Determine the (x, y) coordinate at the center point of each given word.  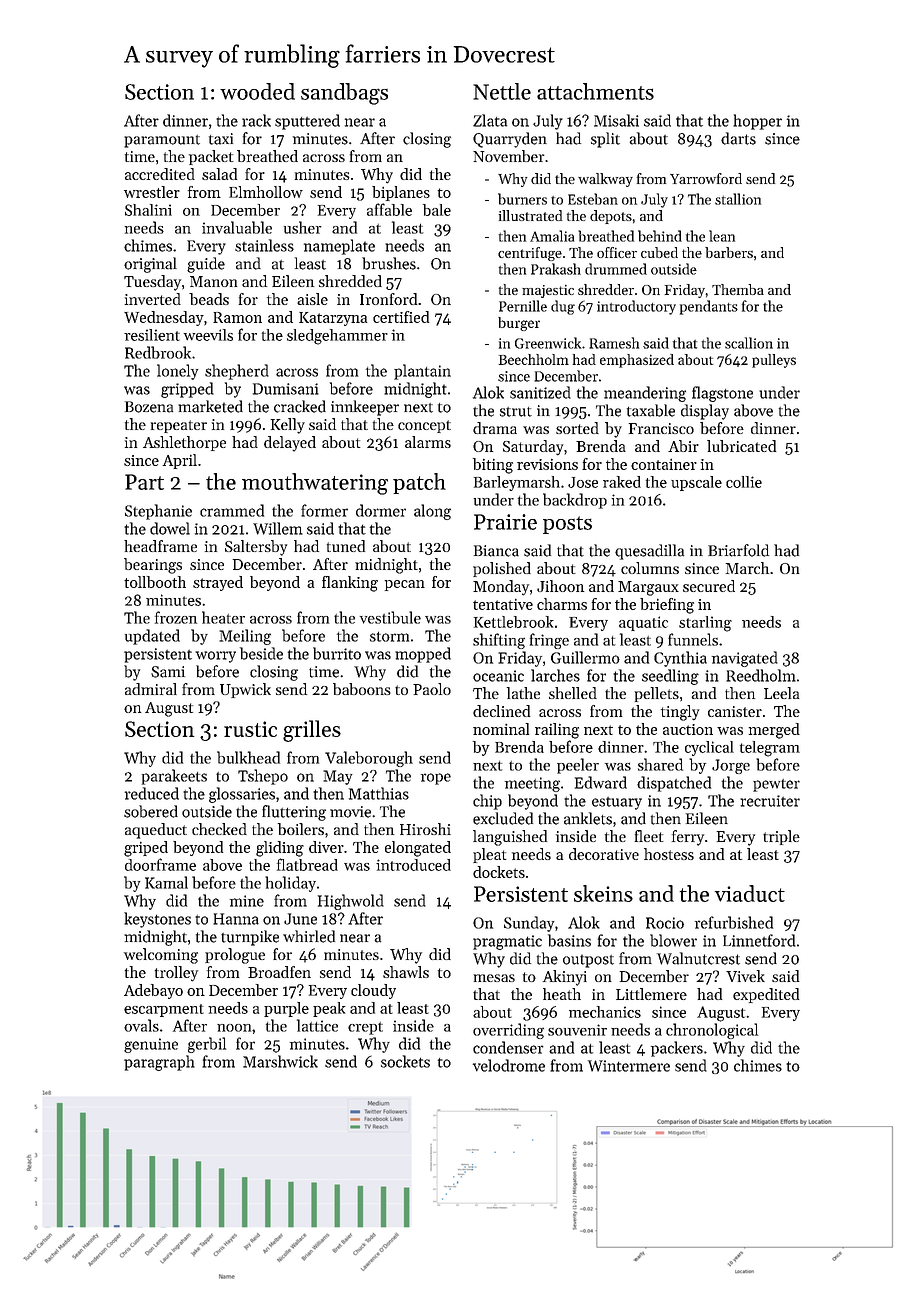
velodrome (509, 1065)
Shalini (148, 210)
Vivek (745, 976)
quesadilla (649, 552)
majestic (548, 291)
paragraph (159, 1063)
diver (326, 847)
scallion (749, 343)
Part (144, 482)
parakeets (174, 777)
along (432, 512)
